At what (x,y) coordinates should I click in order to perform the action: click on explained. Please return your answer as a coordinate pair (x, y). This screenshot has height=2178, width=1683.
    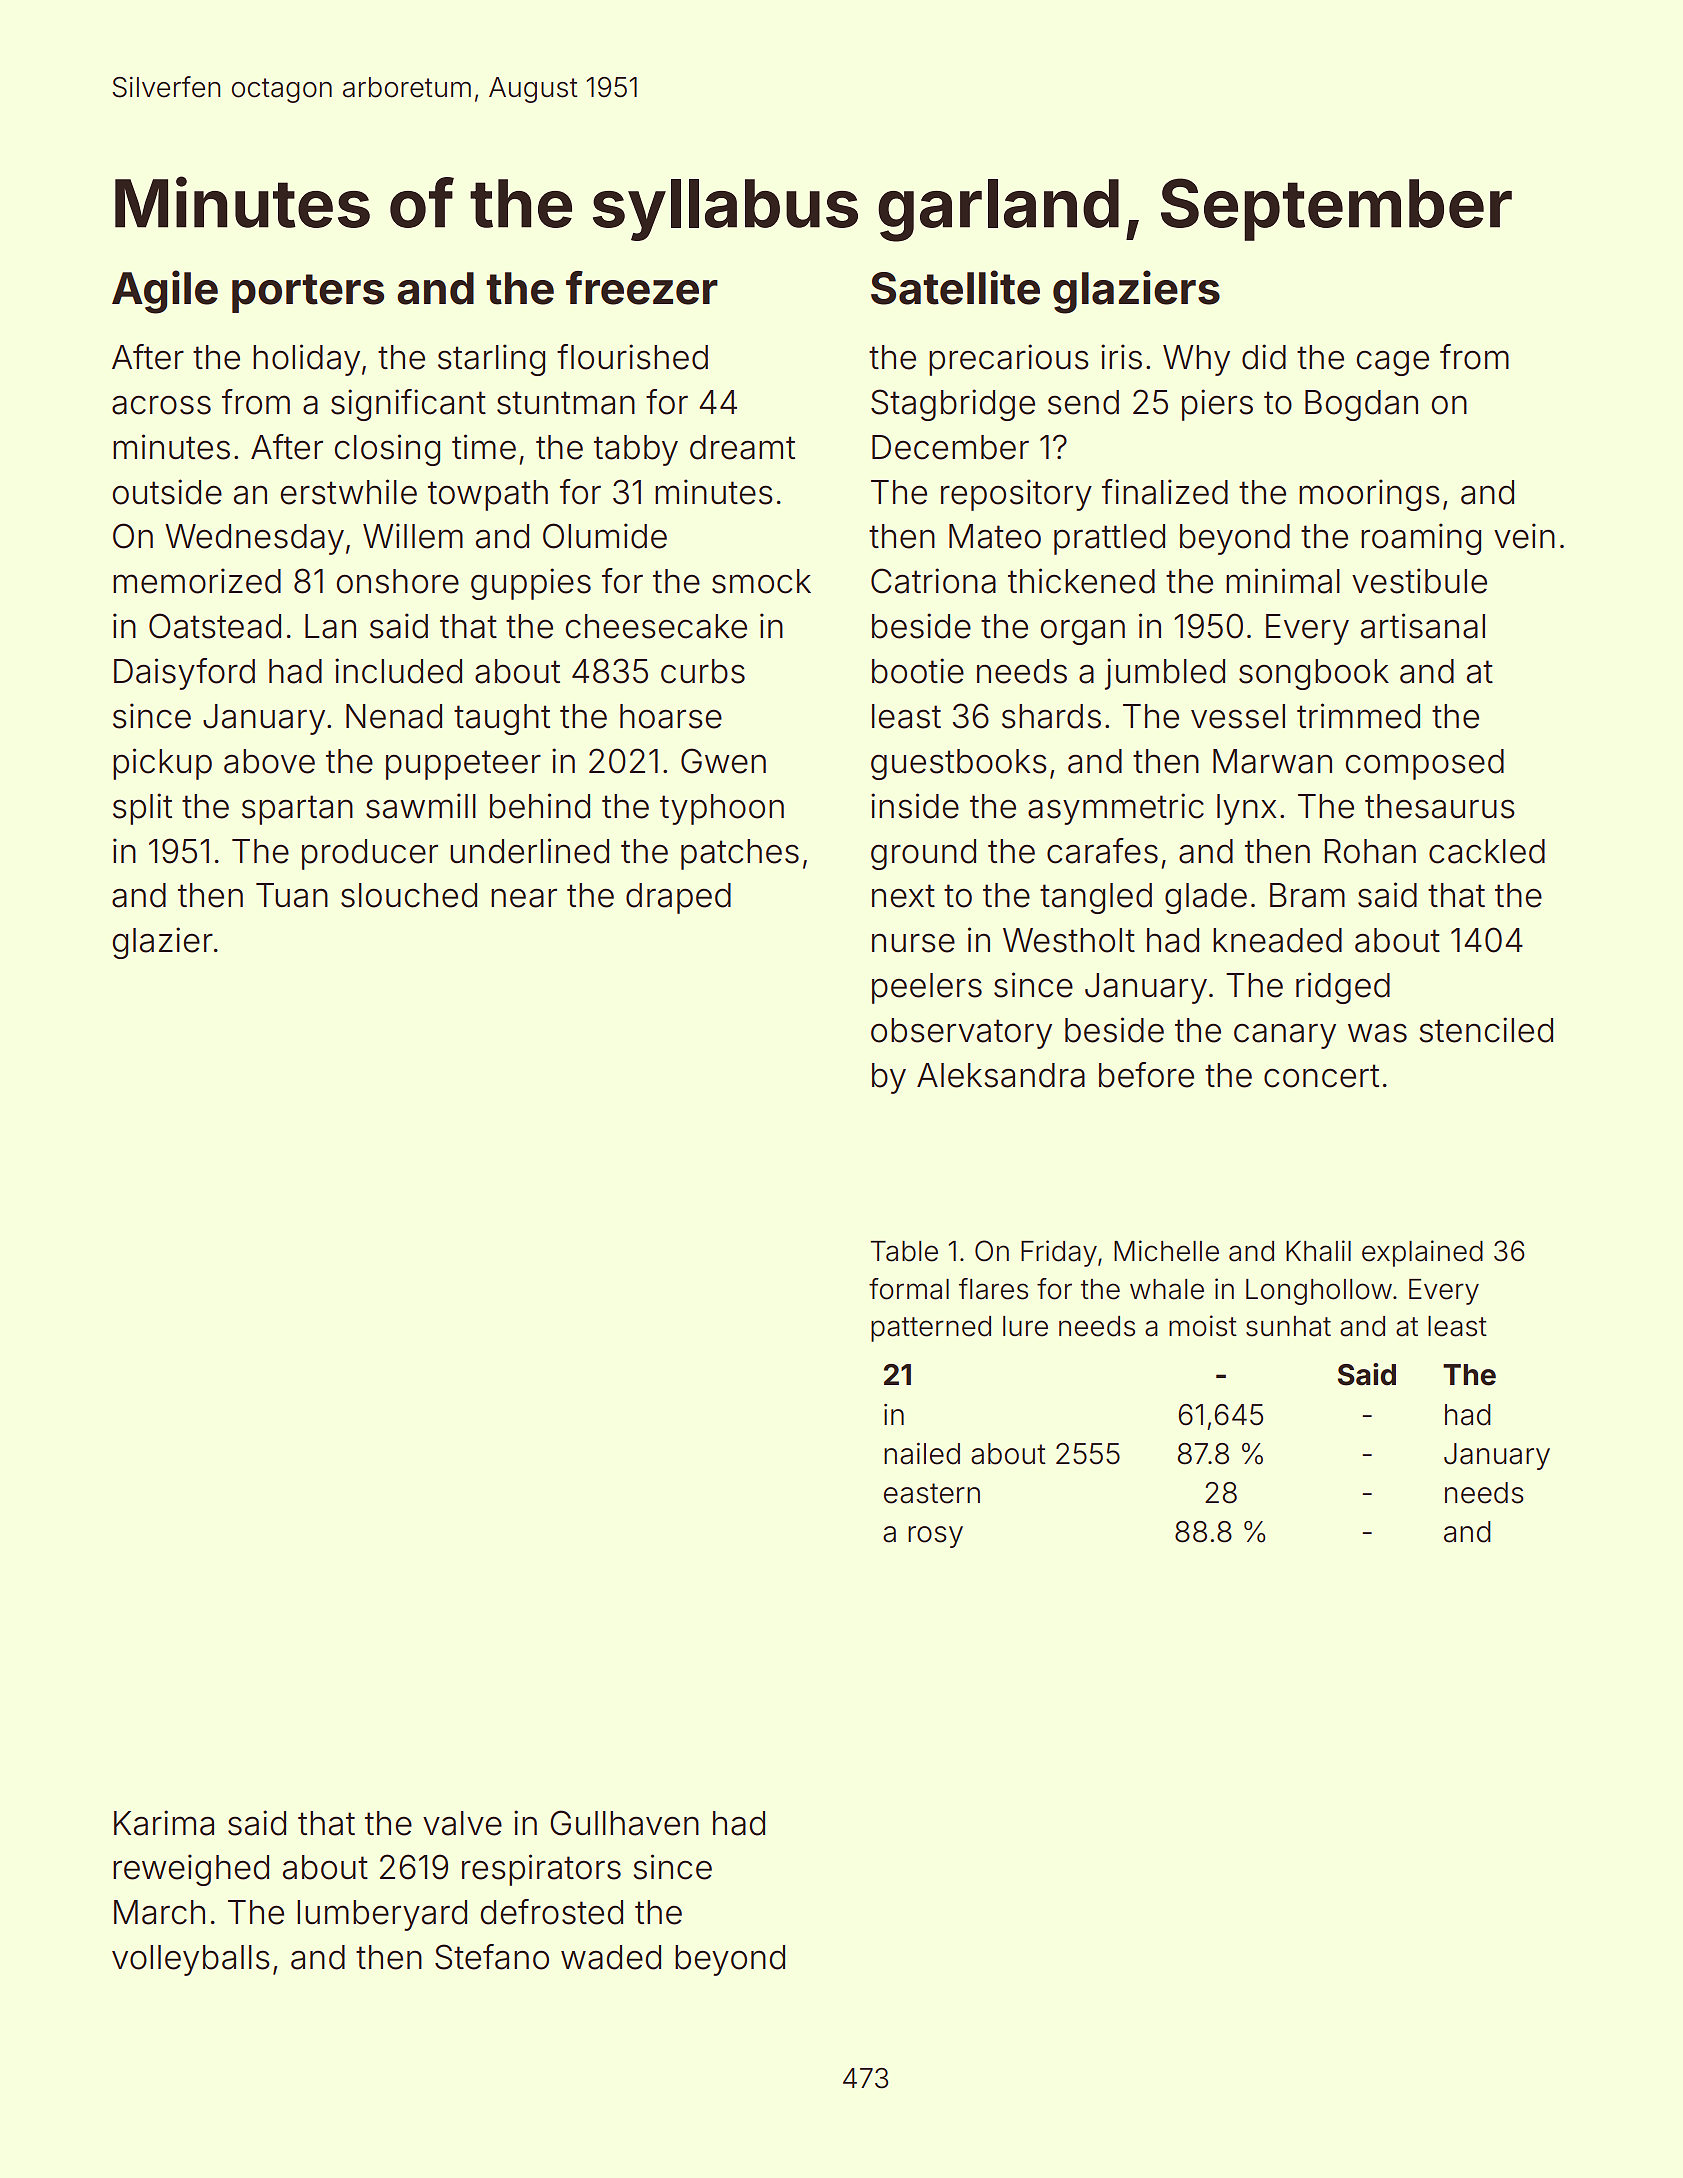
    Looking at the image, I should click on (1422, 1253).
